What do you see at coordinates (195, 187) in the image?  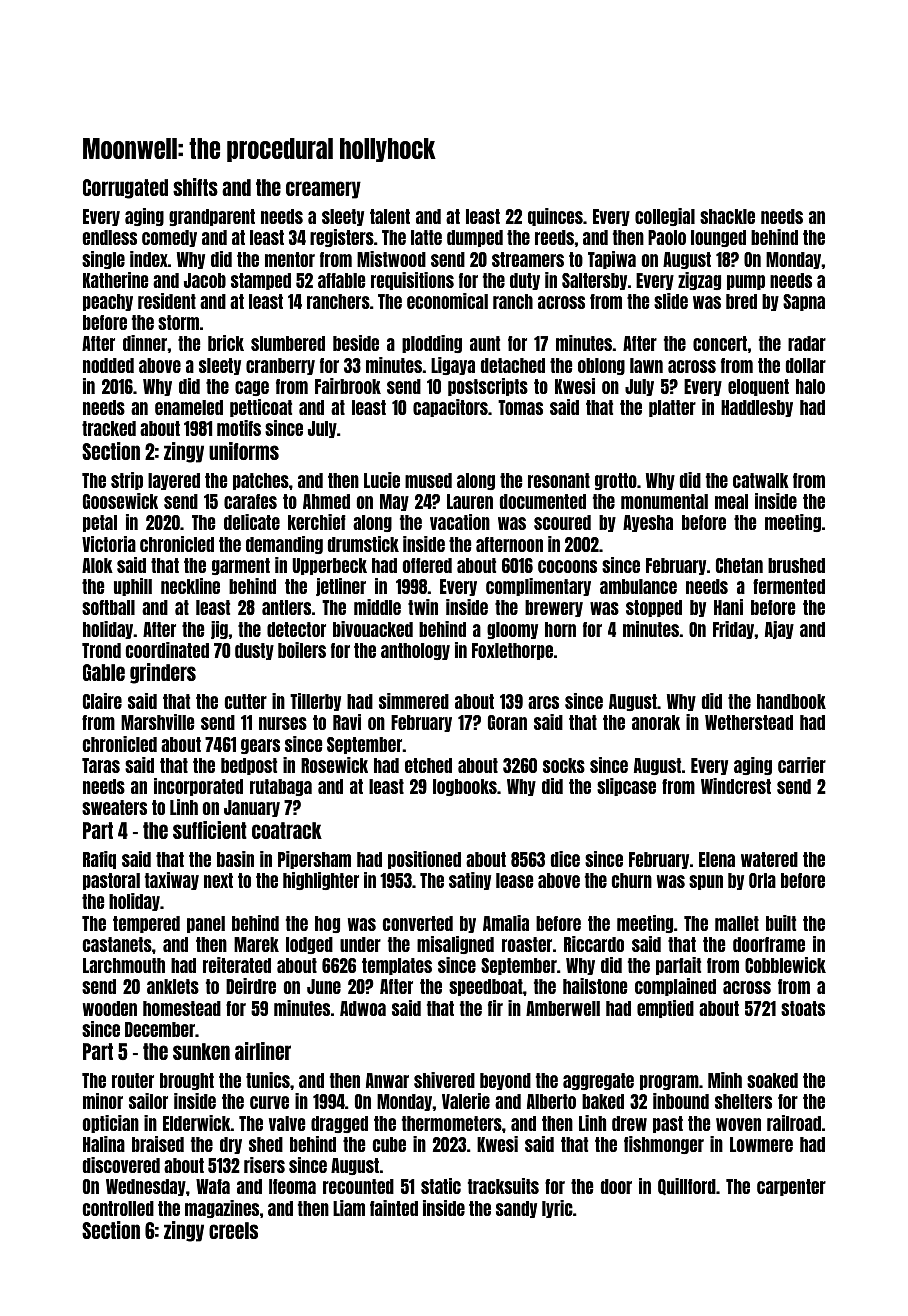 I see `shifts` at bounding box center [195, 187].
